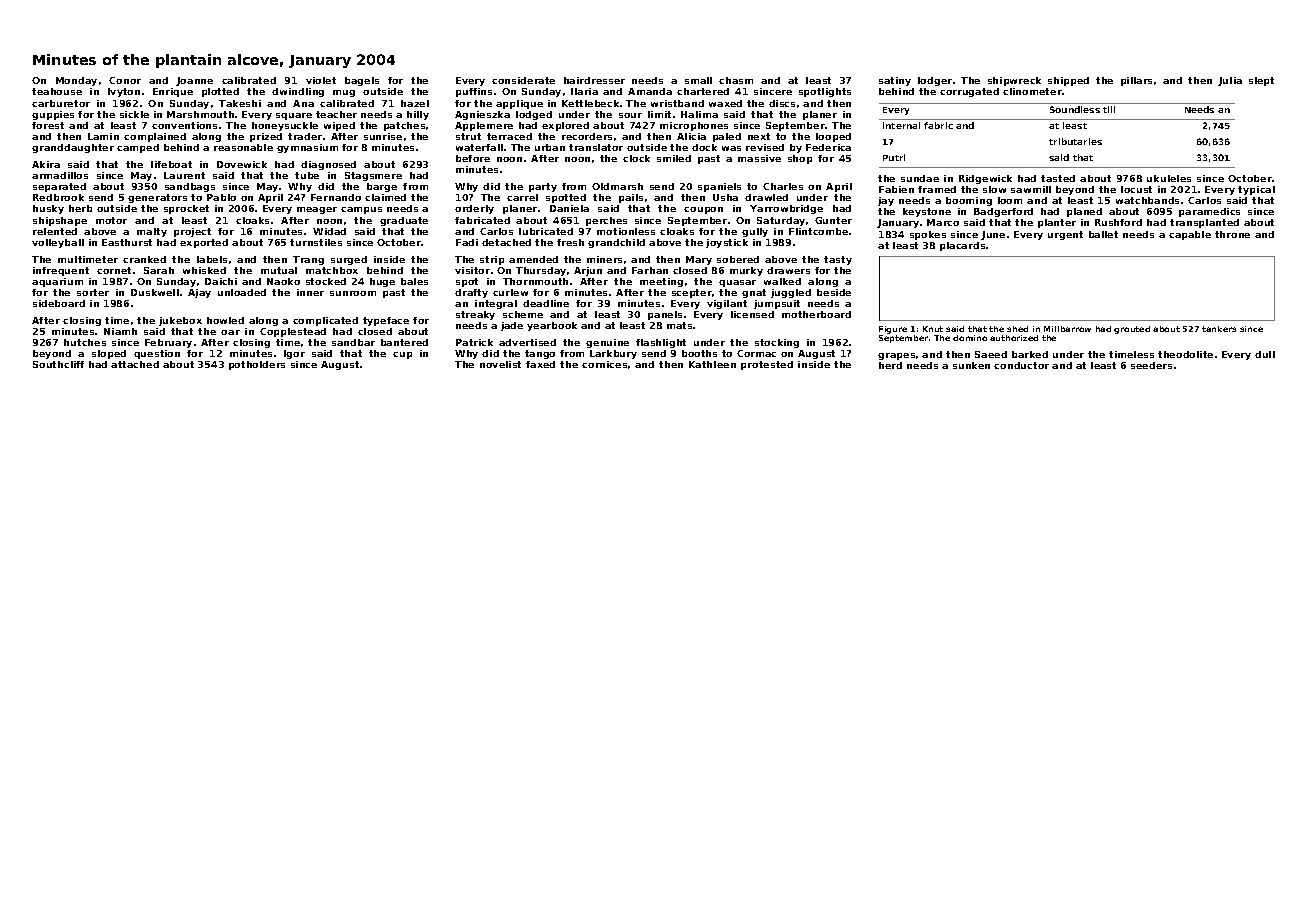  Describe the element at coordinates (767, 365) in the screenshot. I see `protested` at that location.
